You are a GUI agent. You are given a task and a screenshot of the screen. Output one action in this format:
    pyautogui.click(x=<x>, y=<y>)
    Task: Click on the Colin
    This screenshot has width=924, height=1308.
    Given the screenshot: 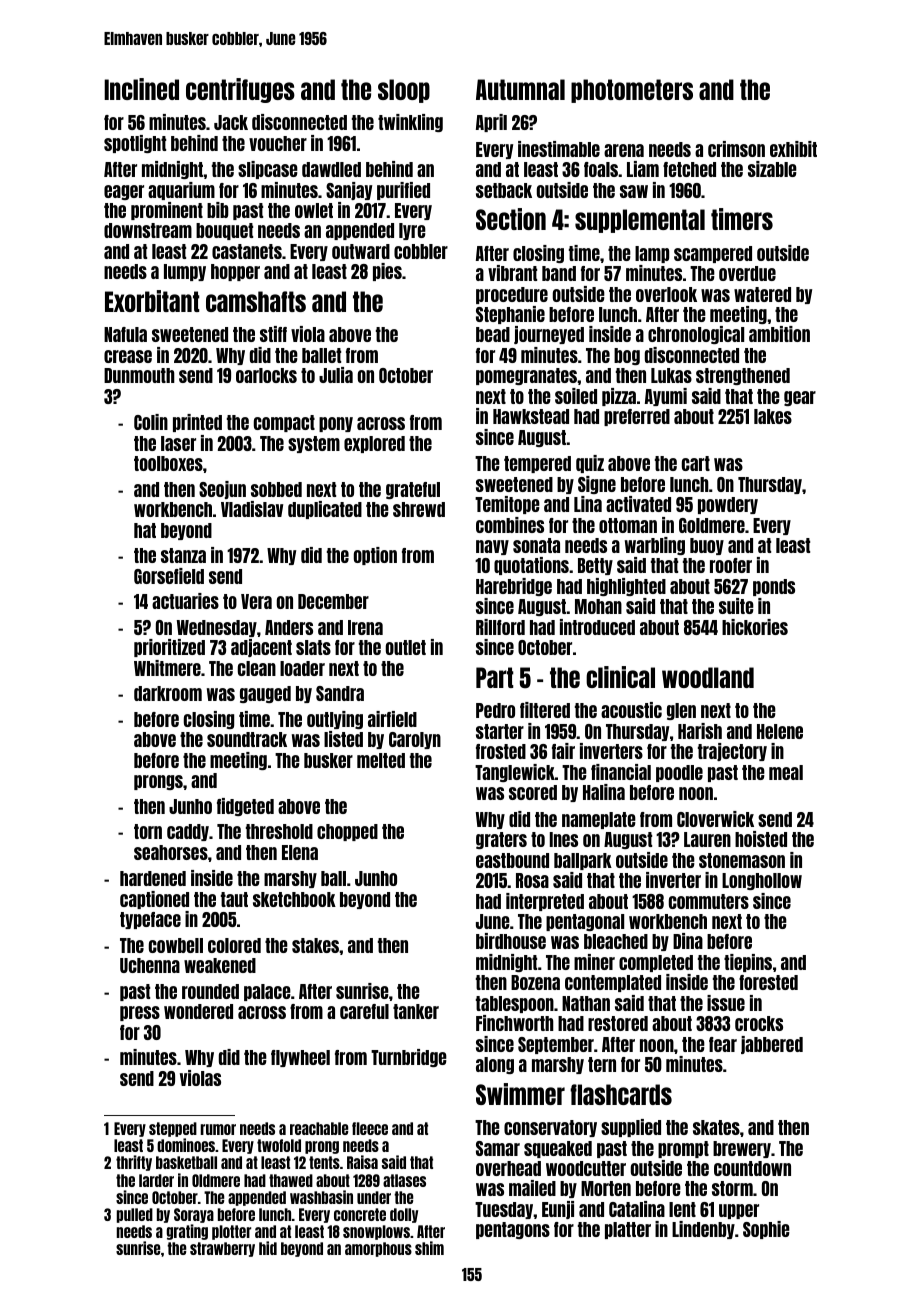 What is the action you would take?
    pyautogui.click(x=151, y=422)
